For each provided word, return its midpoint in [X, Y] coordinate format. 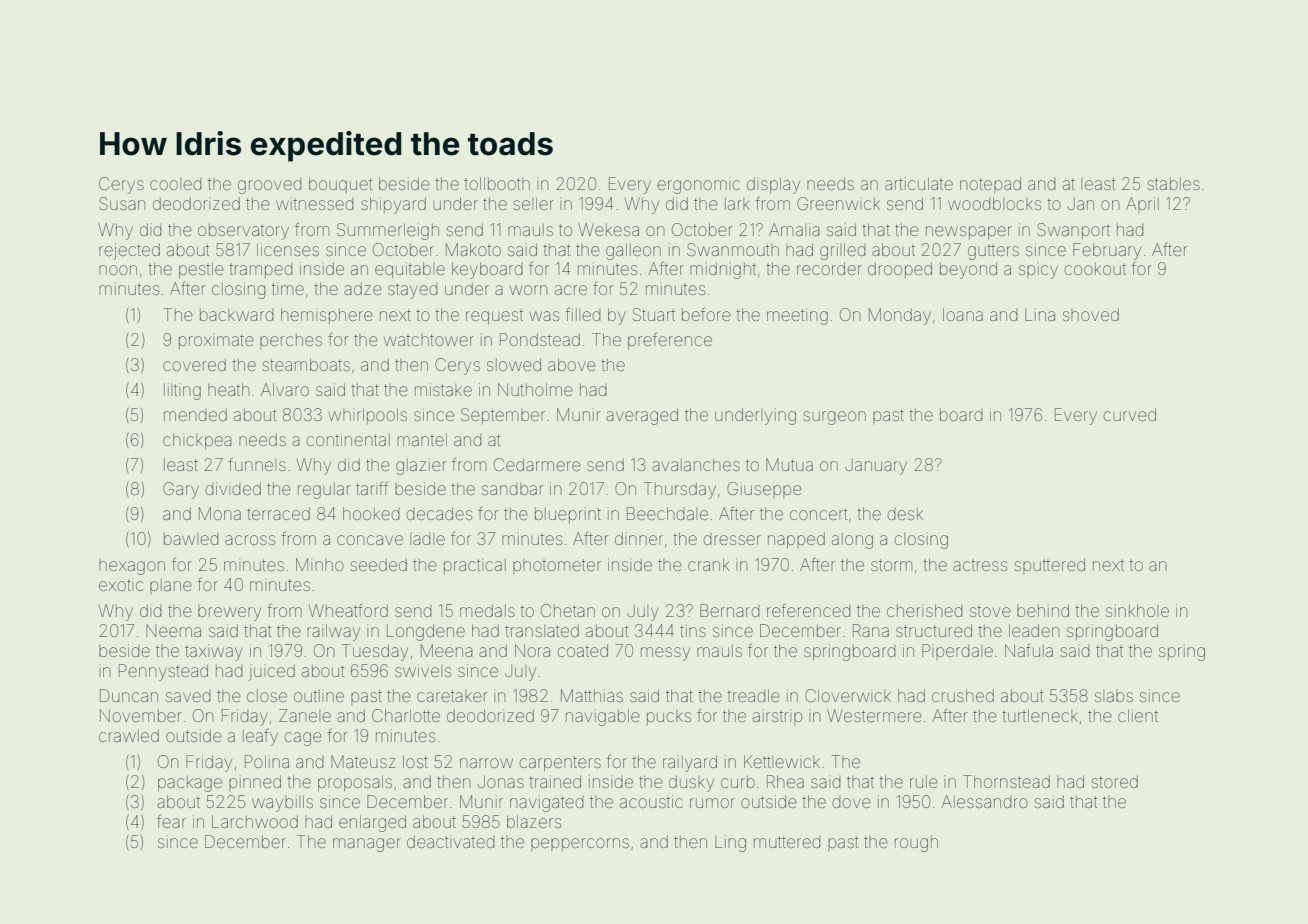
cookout [1095, 269]
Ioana [963, 314]
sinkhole [1137, 610]
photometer [557, 566]
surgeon [834, 418]
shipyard [393, 205]
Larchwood [255, 821]
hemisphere [327, 316]
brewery [229, 613]
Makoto [473, 249]
